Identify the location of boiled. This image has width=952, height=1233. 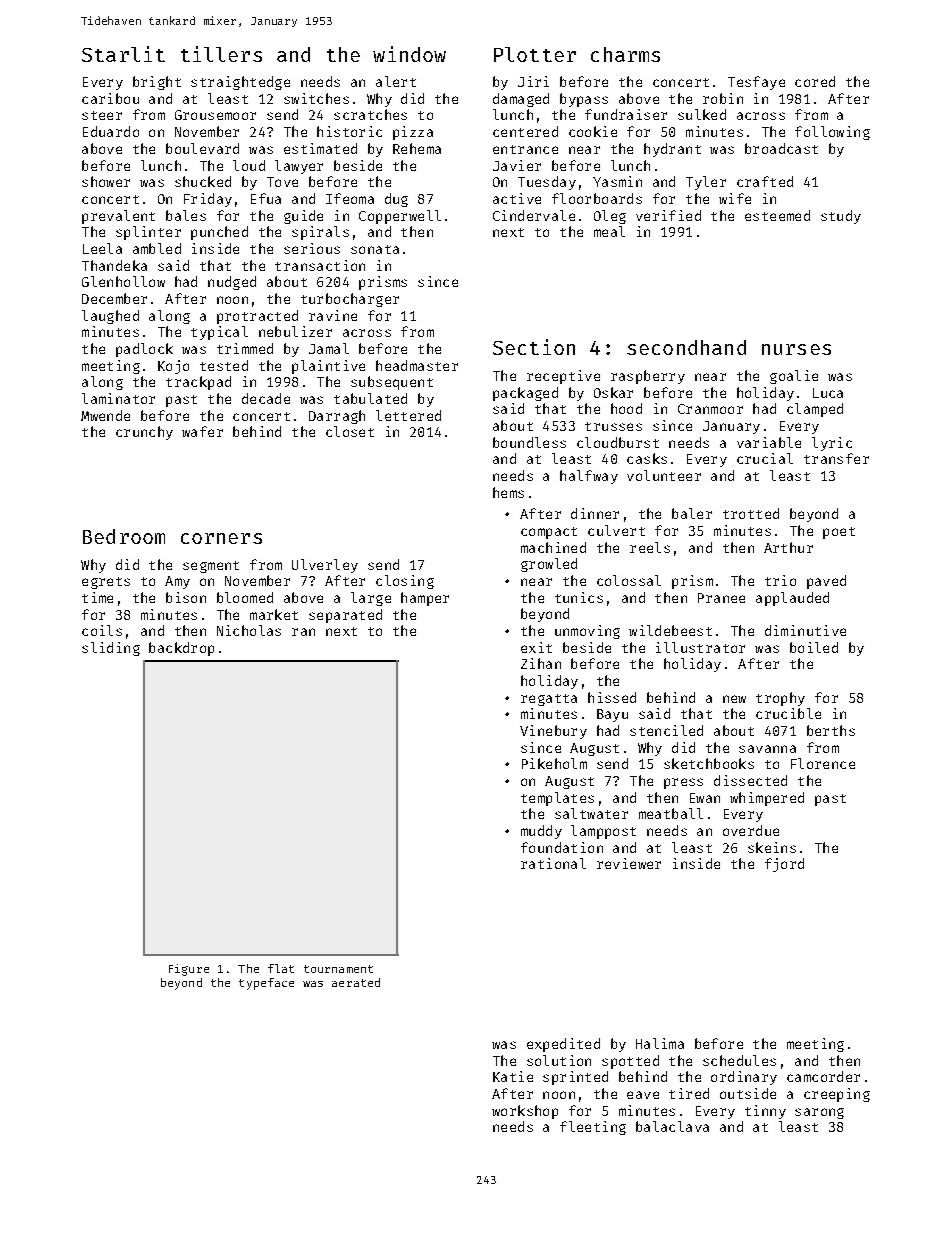
(814, 647).
